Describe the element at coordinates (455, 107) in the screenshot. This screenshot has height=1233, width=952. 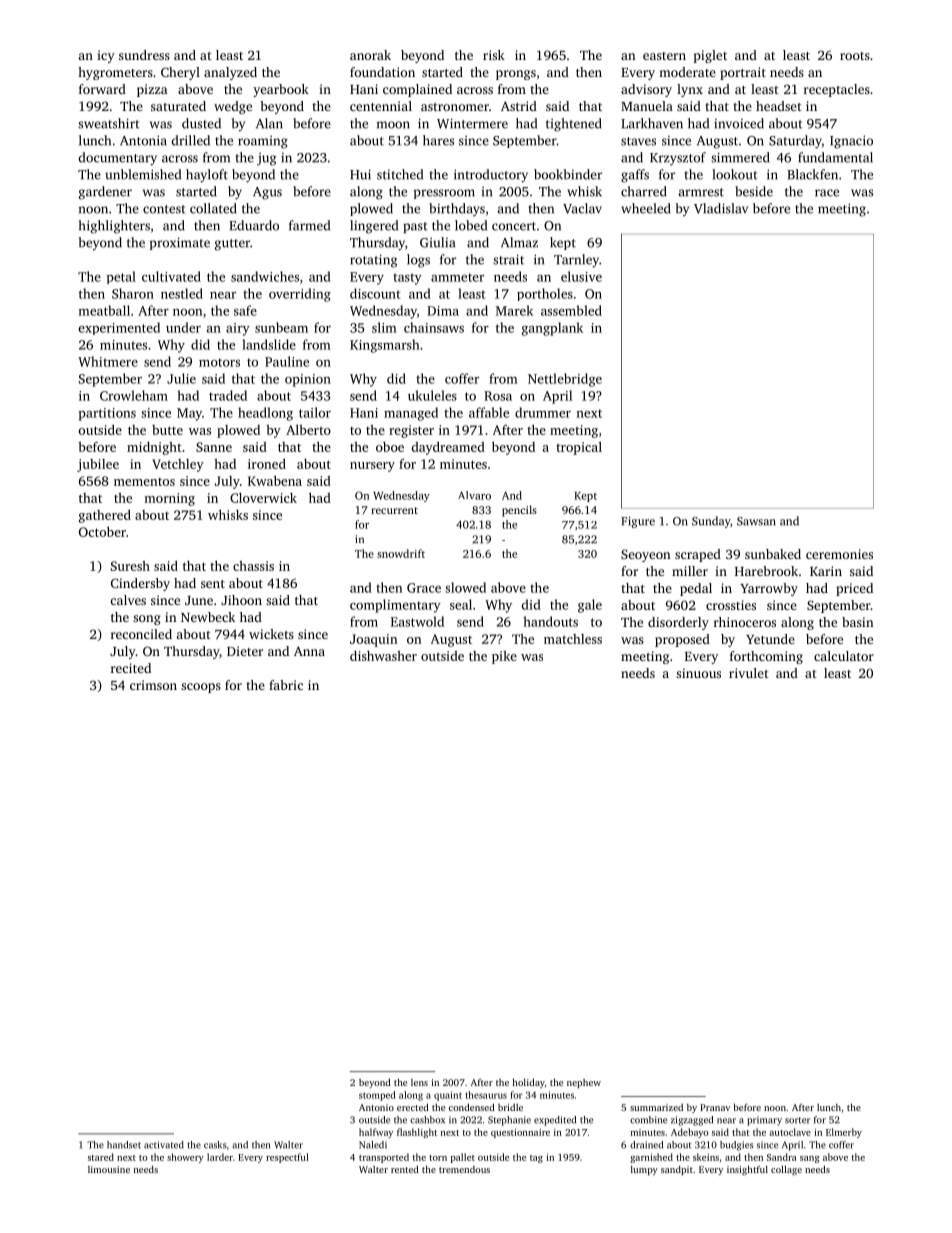
I see `astronomer` at that location.
